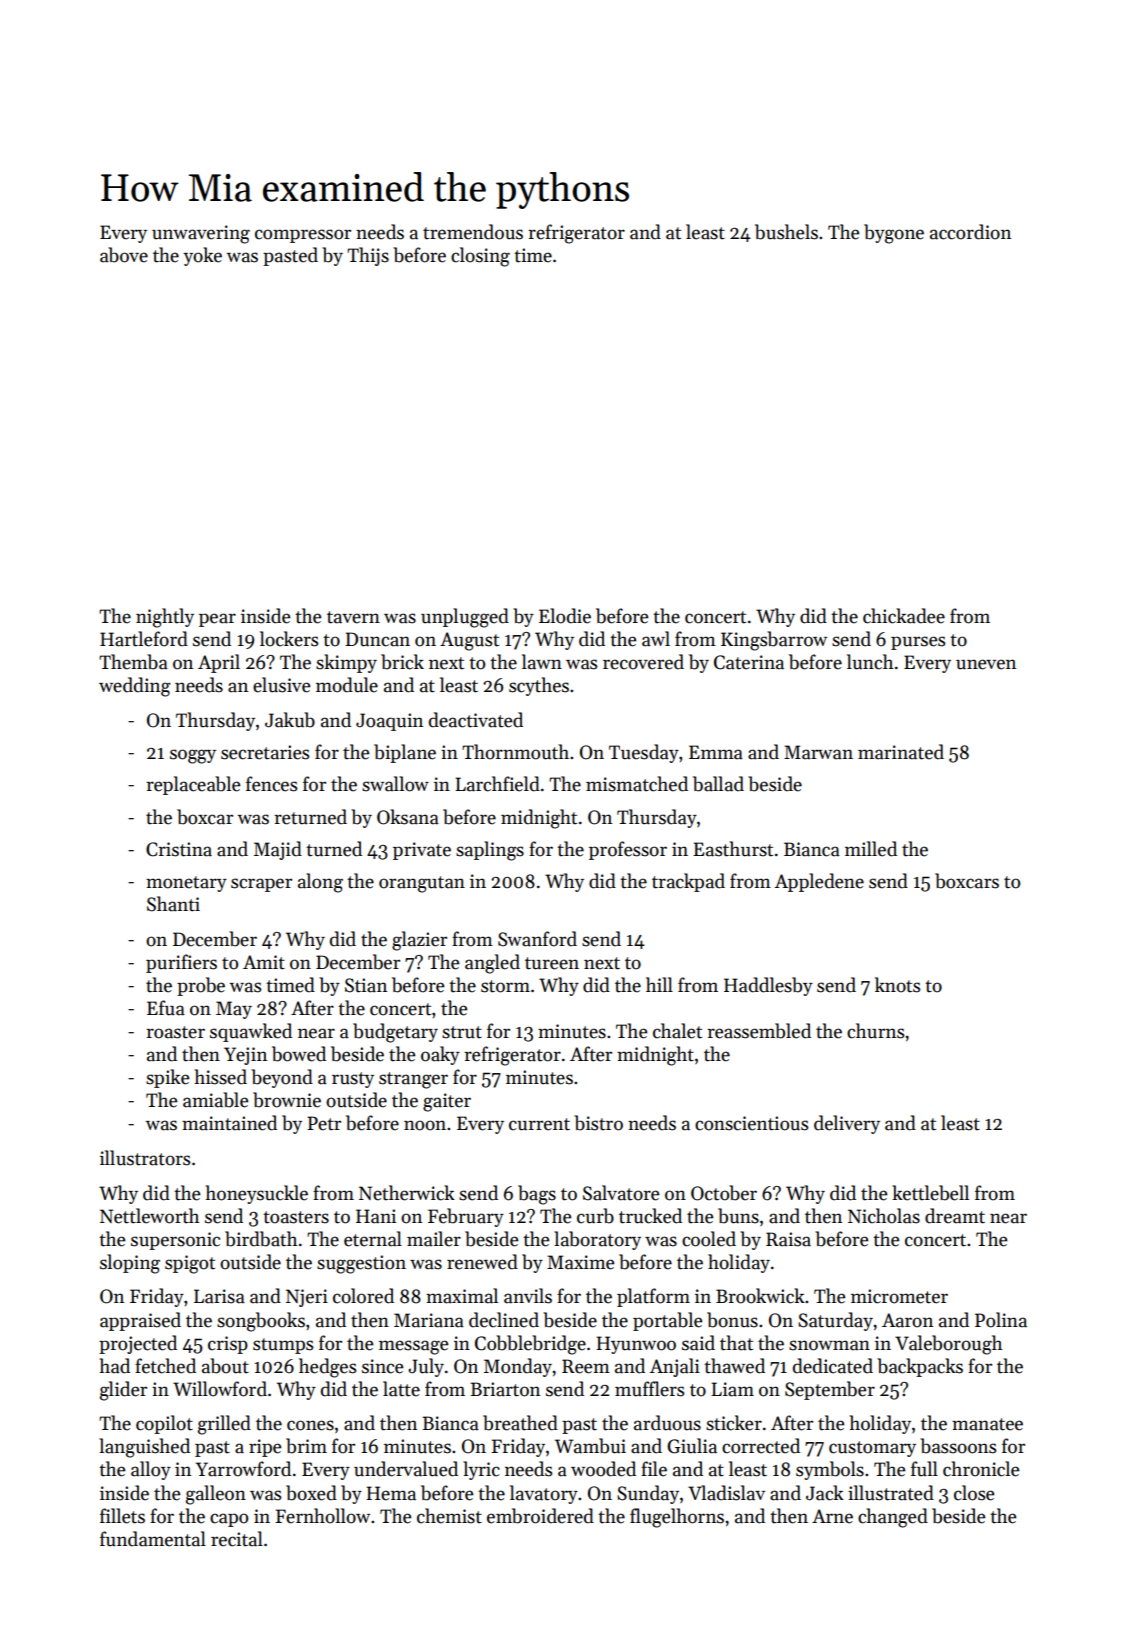 This screenshot has height=1634, width=1128. Describe the element at coordinates (970, 232) in the screenshot. I see `accordion` at that location.
